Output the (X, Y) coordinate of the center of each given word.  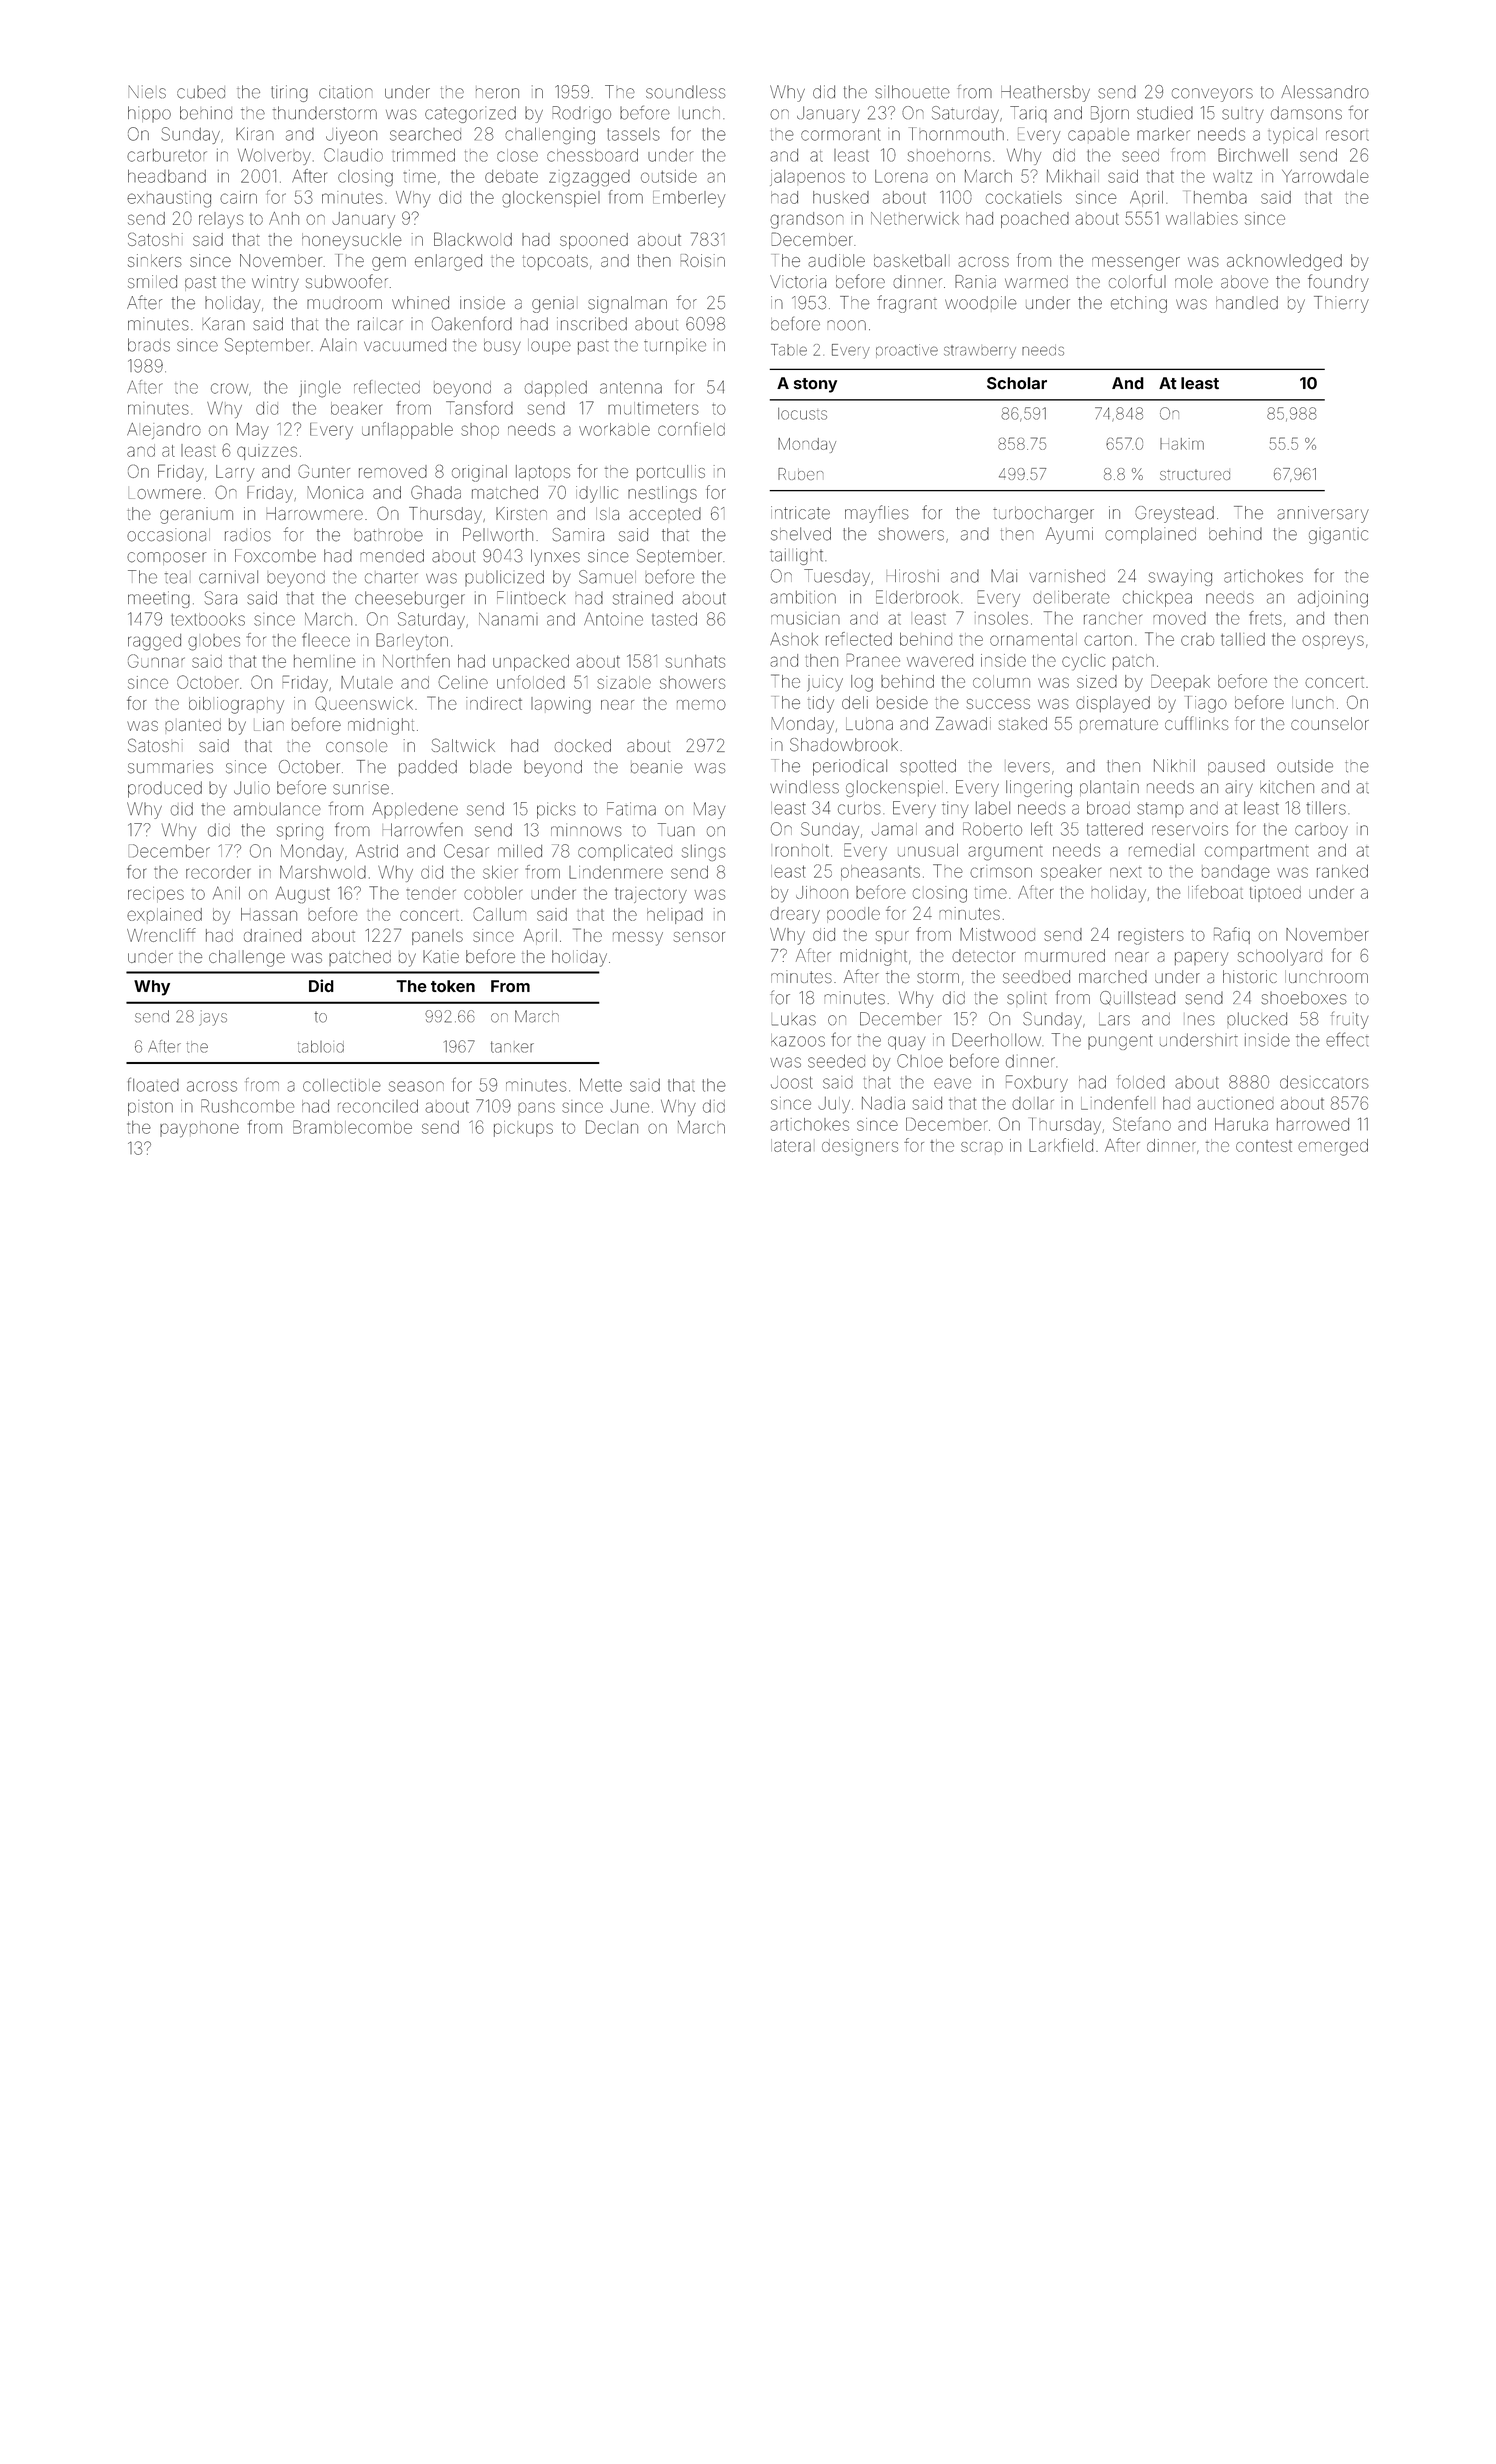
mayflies (877, 514)
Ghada (436, 492)
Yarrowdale (1325, 176)
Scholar (1017, 383)
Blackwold (473, 239)
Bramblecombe (352, 1127)
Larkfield (1061, 1145)
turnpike (675, 346)
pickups (523, 1129)
